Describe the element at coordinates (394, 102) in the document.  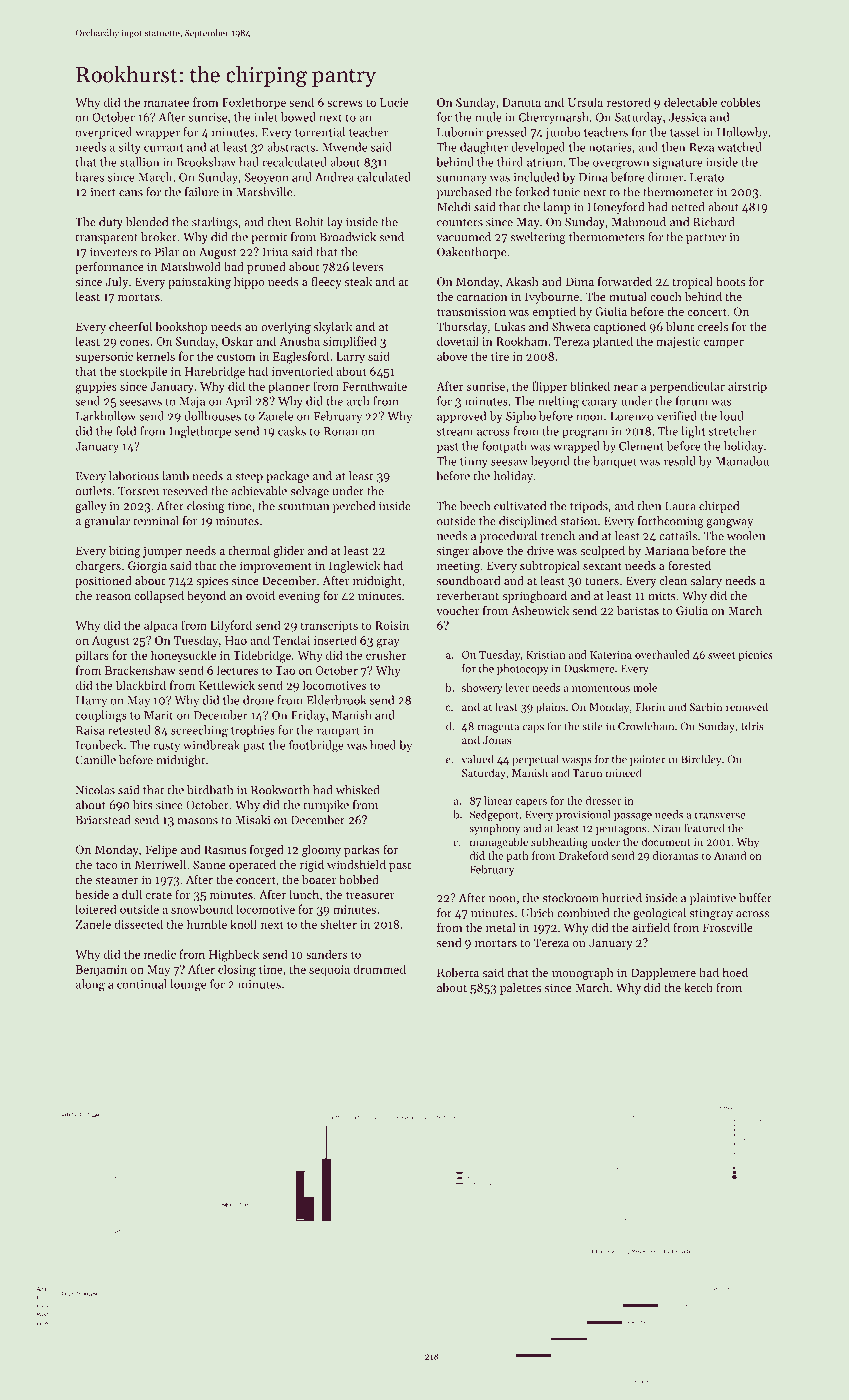
I see `Lucie` at that location.
